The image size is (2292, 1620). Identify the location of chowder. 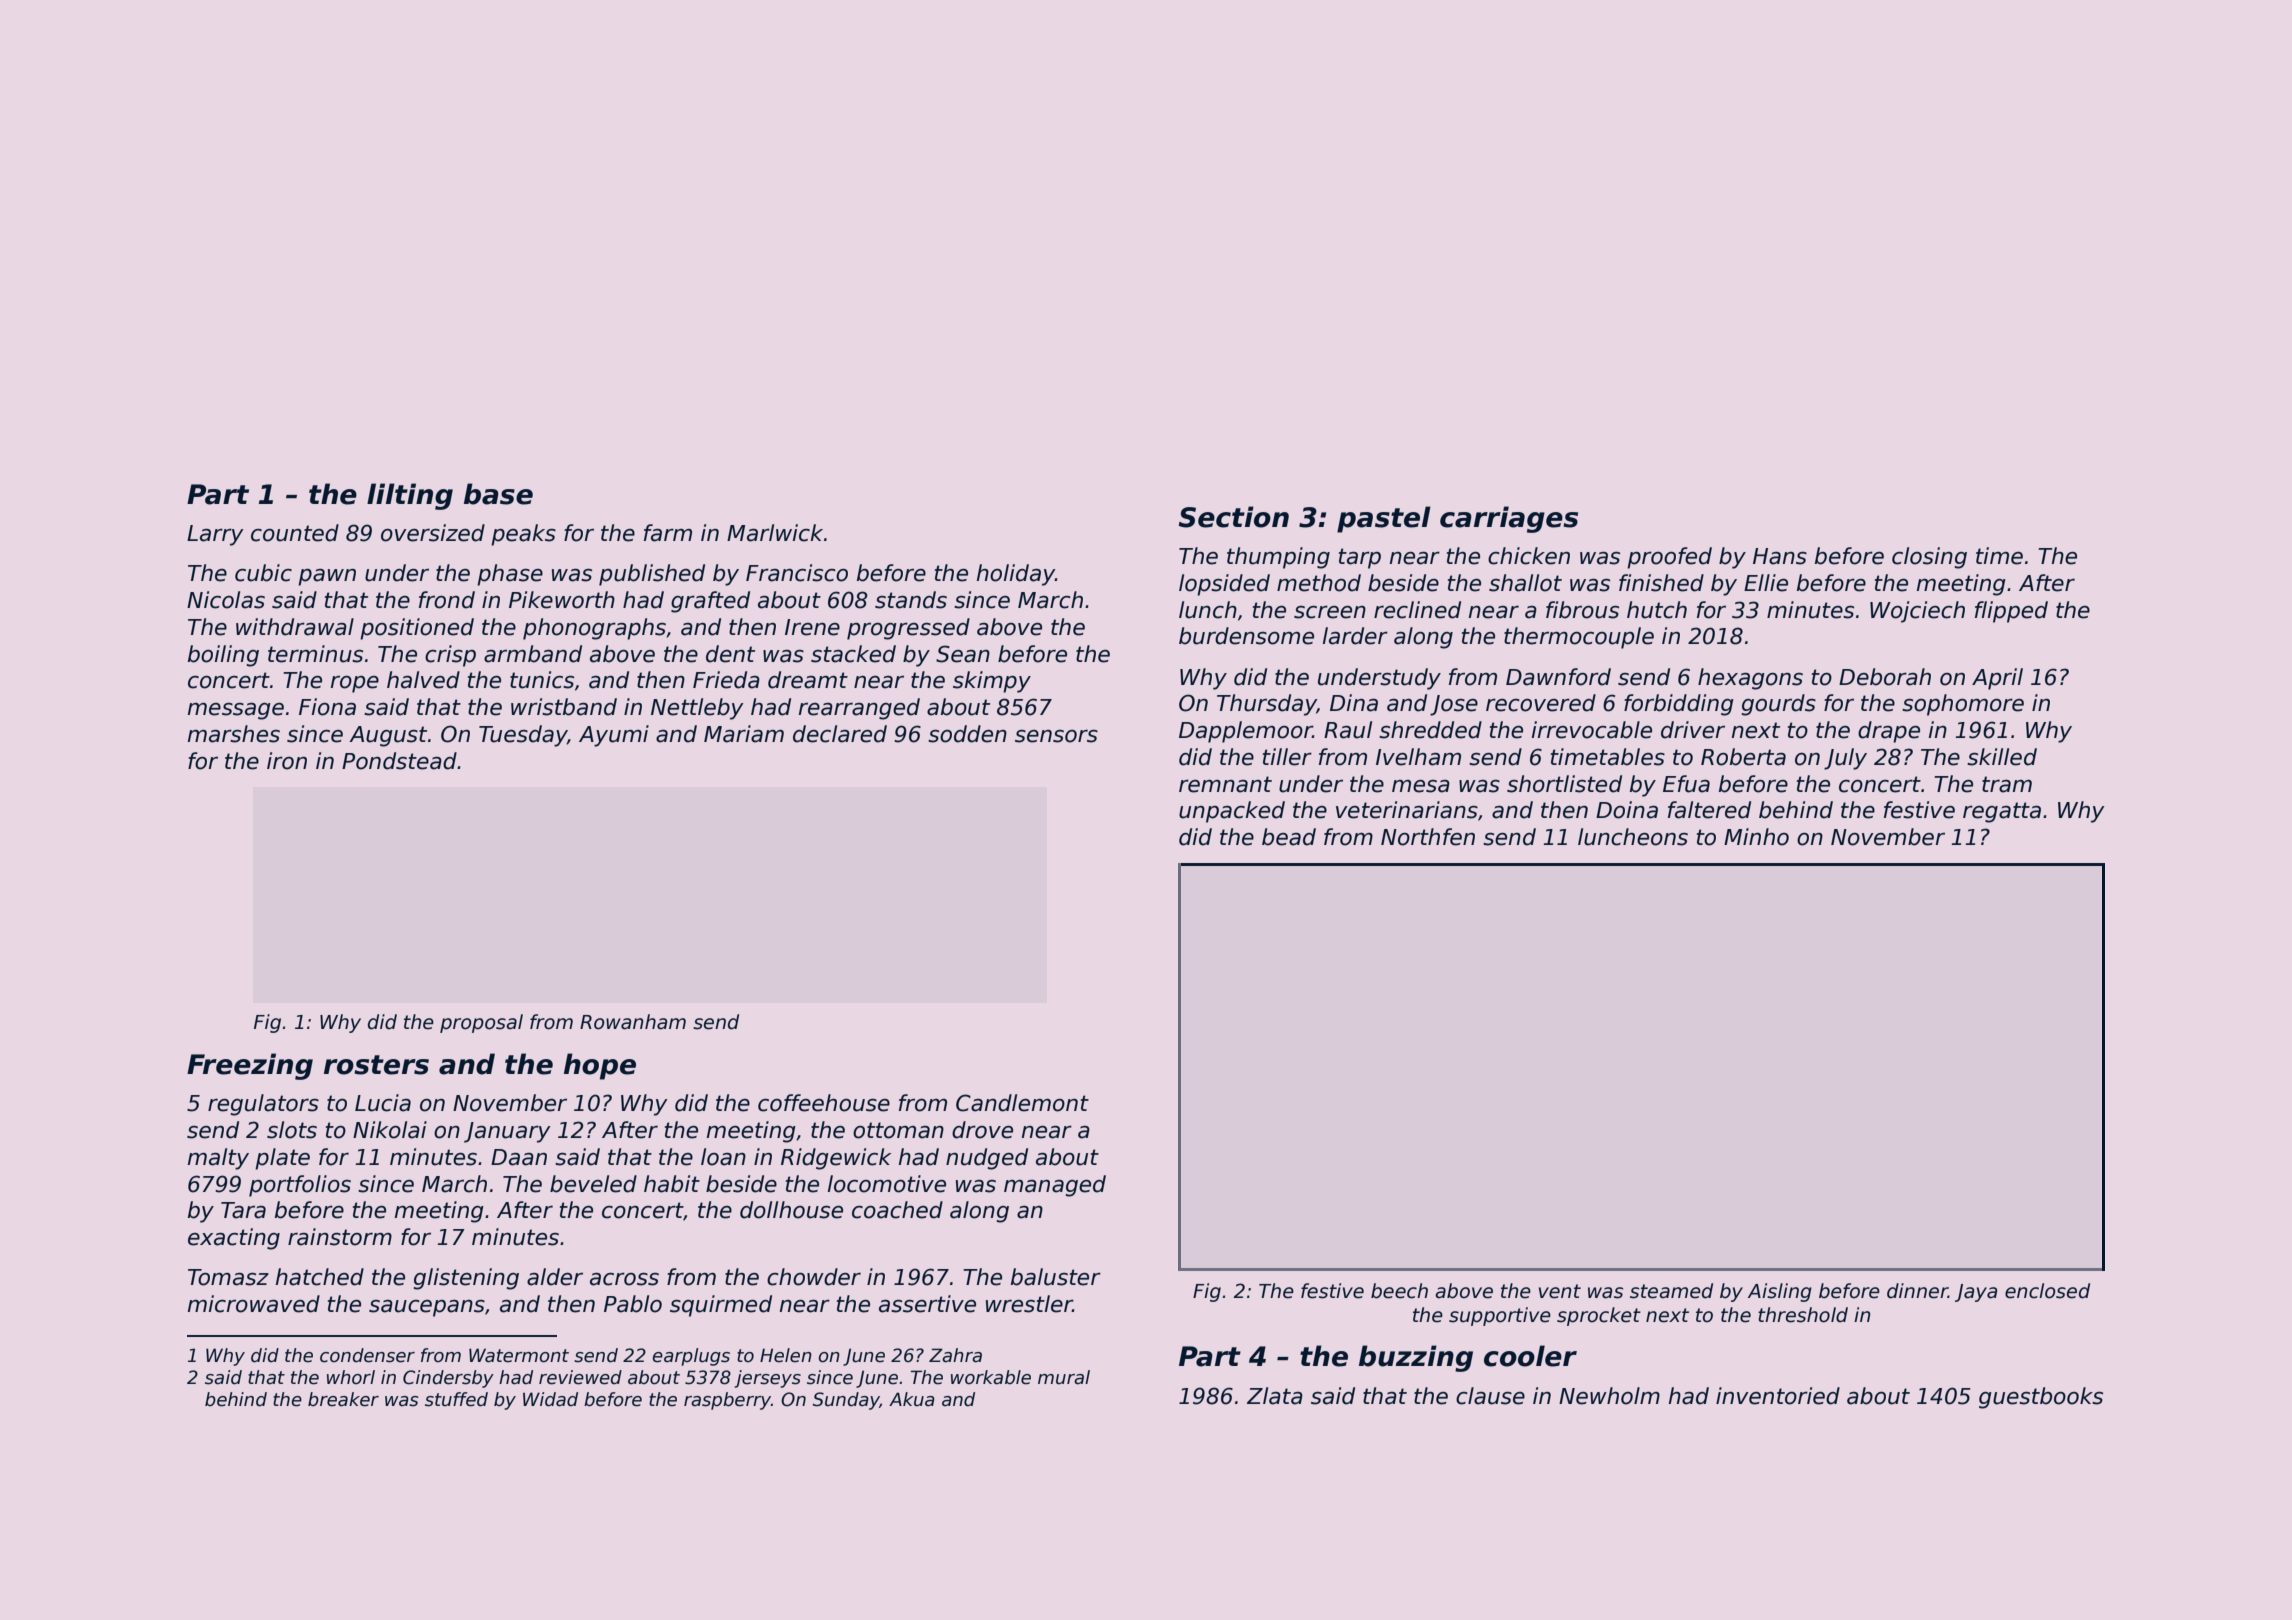
(814, 1277).
